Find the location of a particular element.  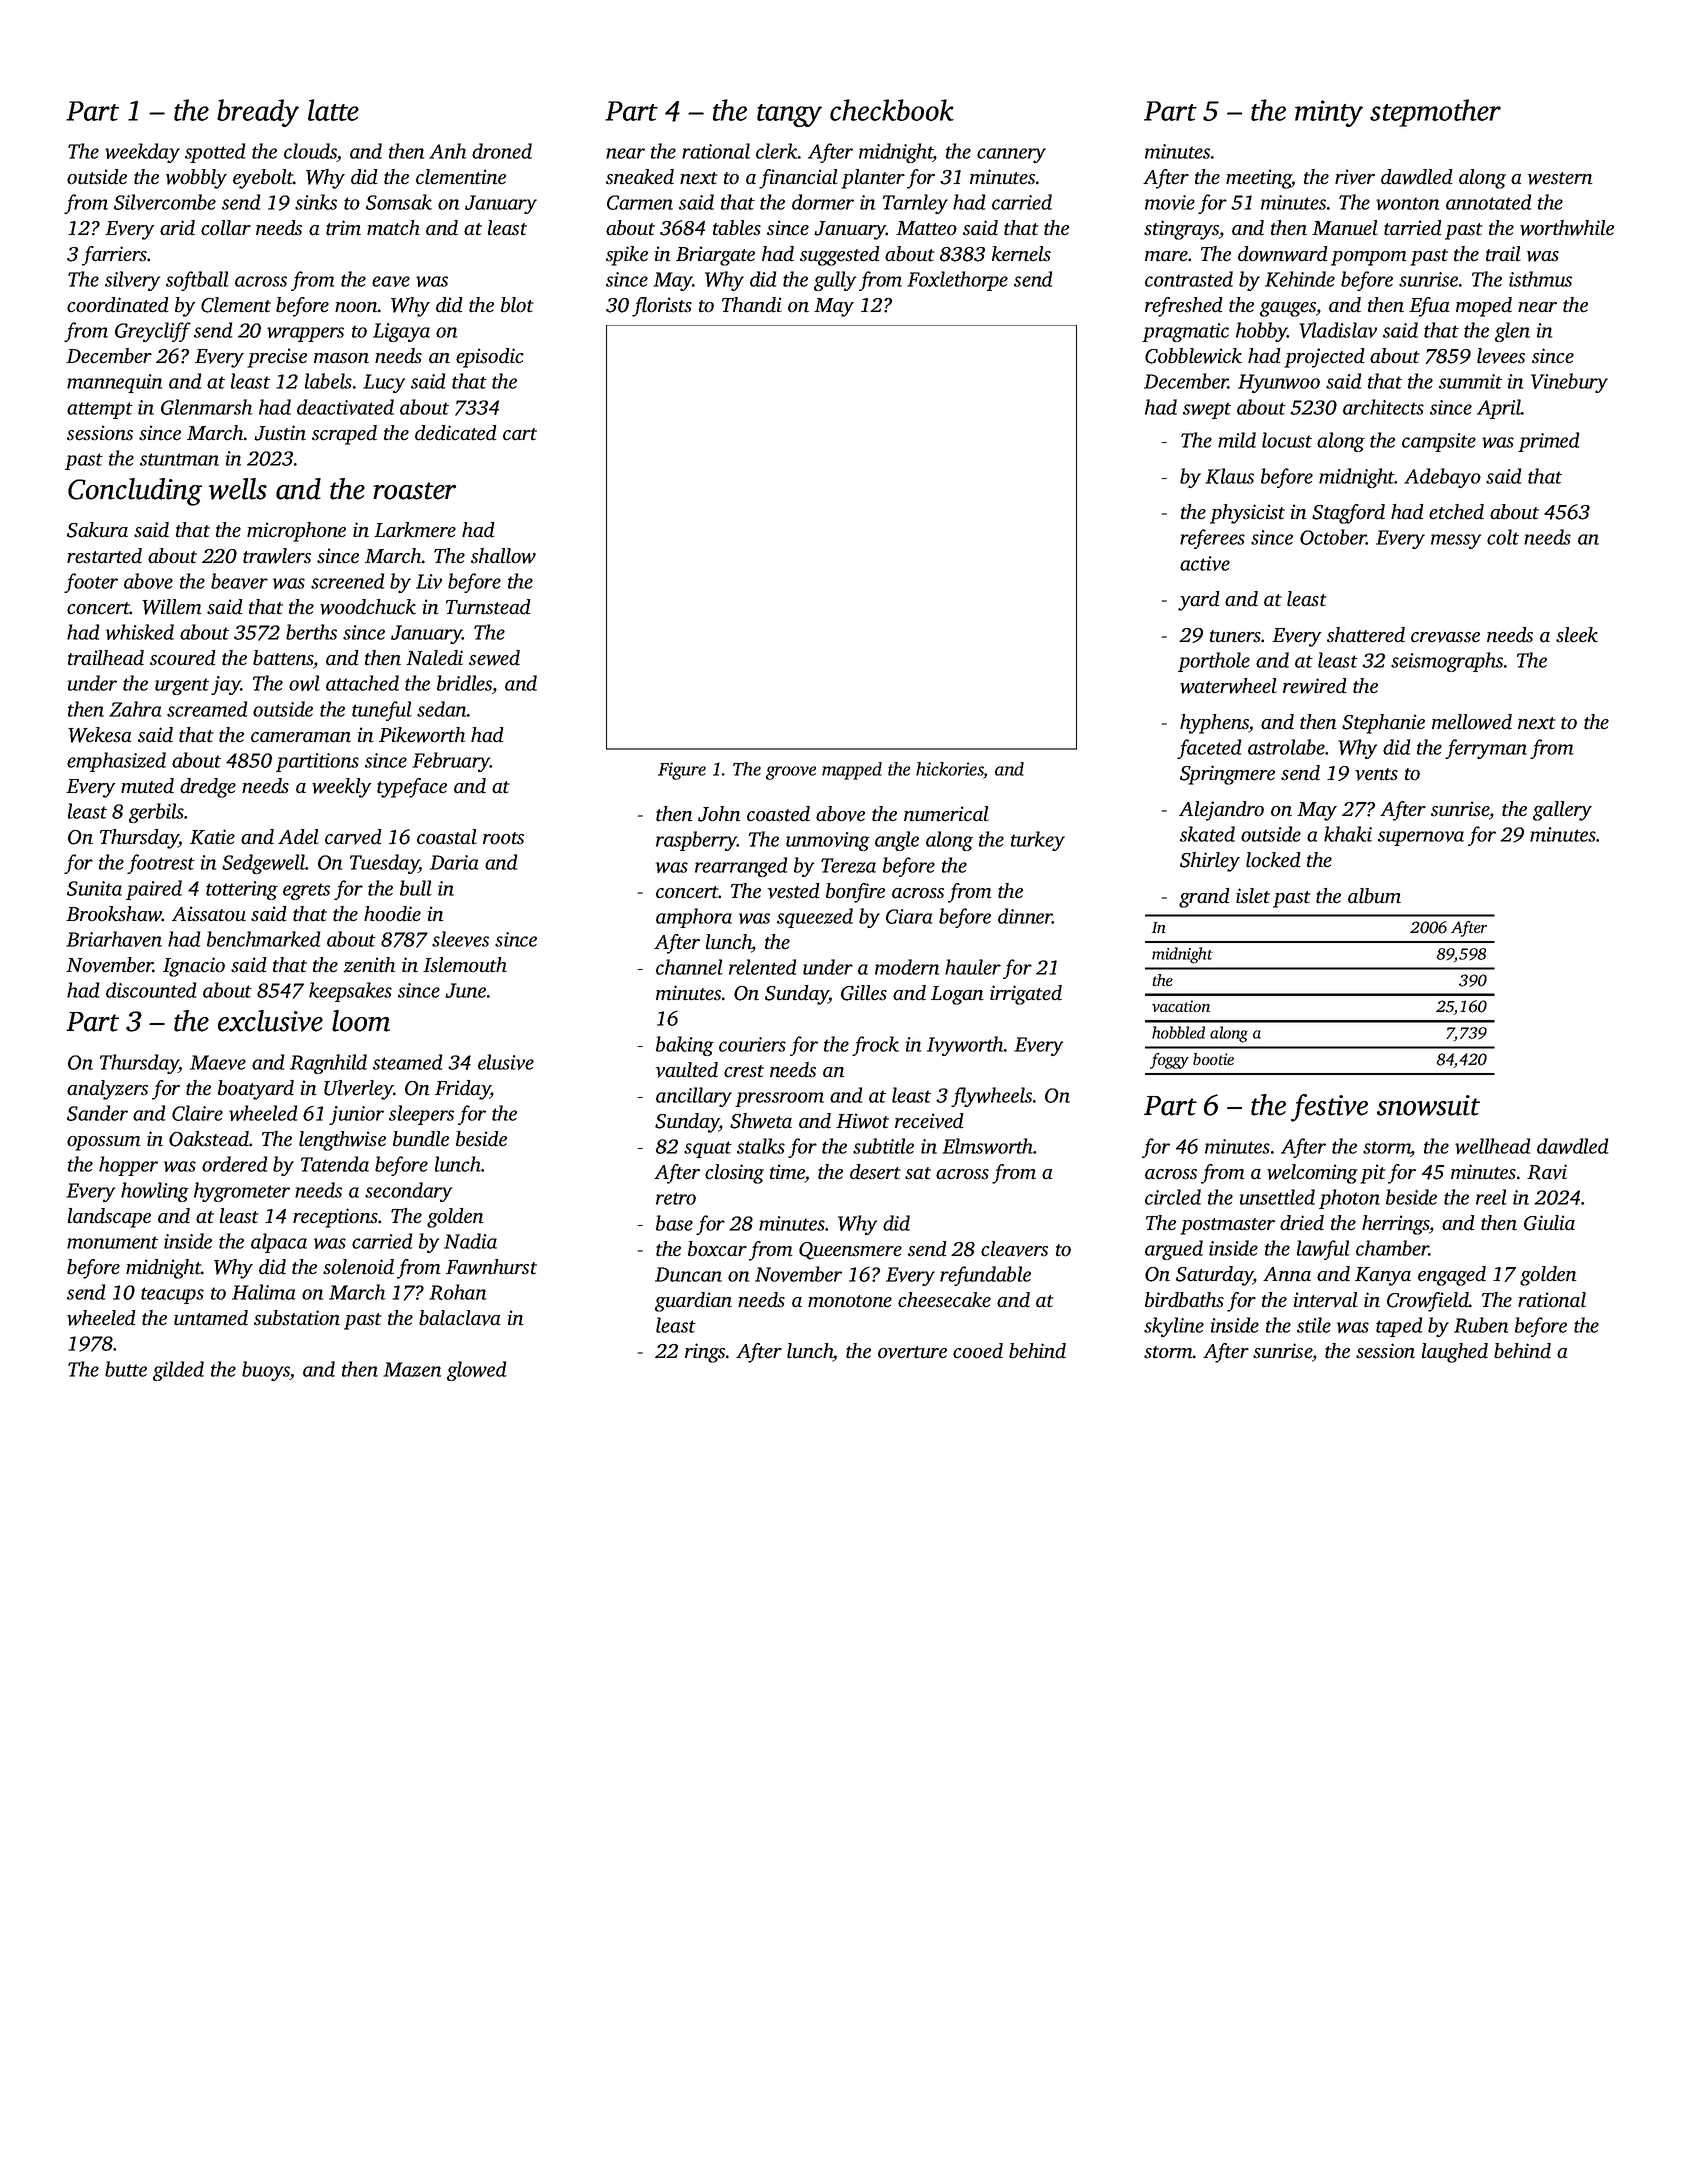

Larkmere is located at coordinates (415, 530).
